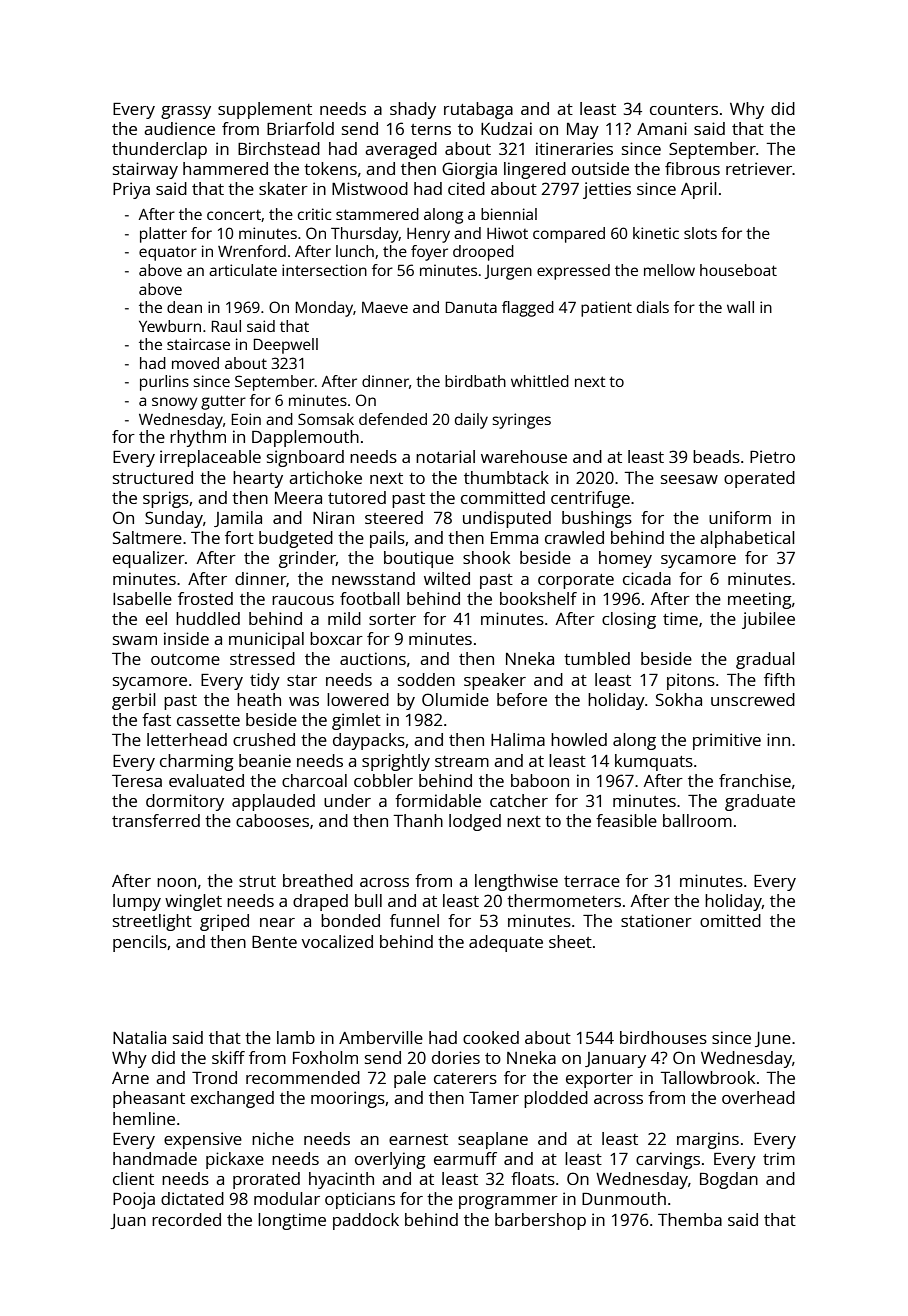 The height and width of the screenshot is (1316, 908). Describe the element at coordinates (740, 517) in the screenshot. I see `uniform` at that location.
